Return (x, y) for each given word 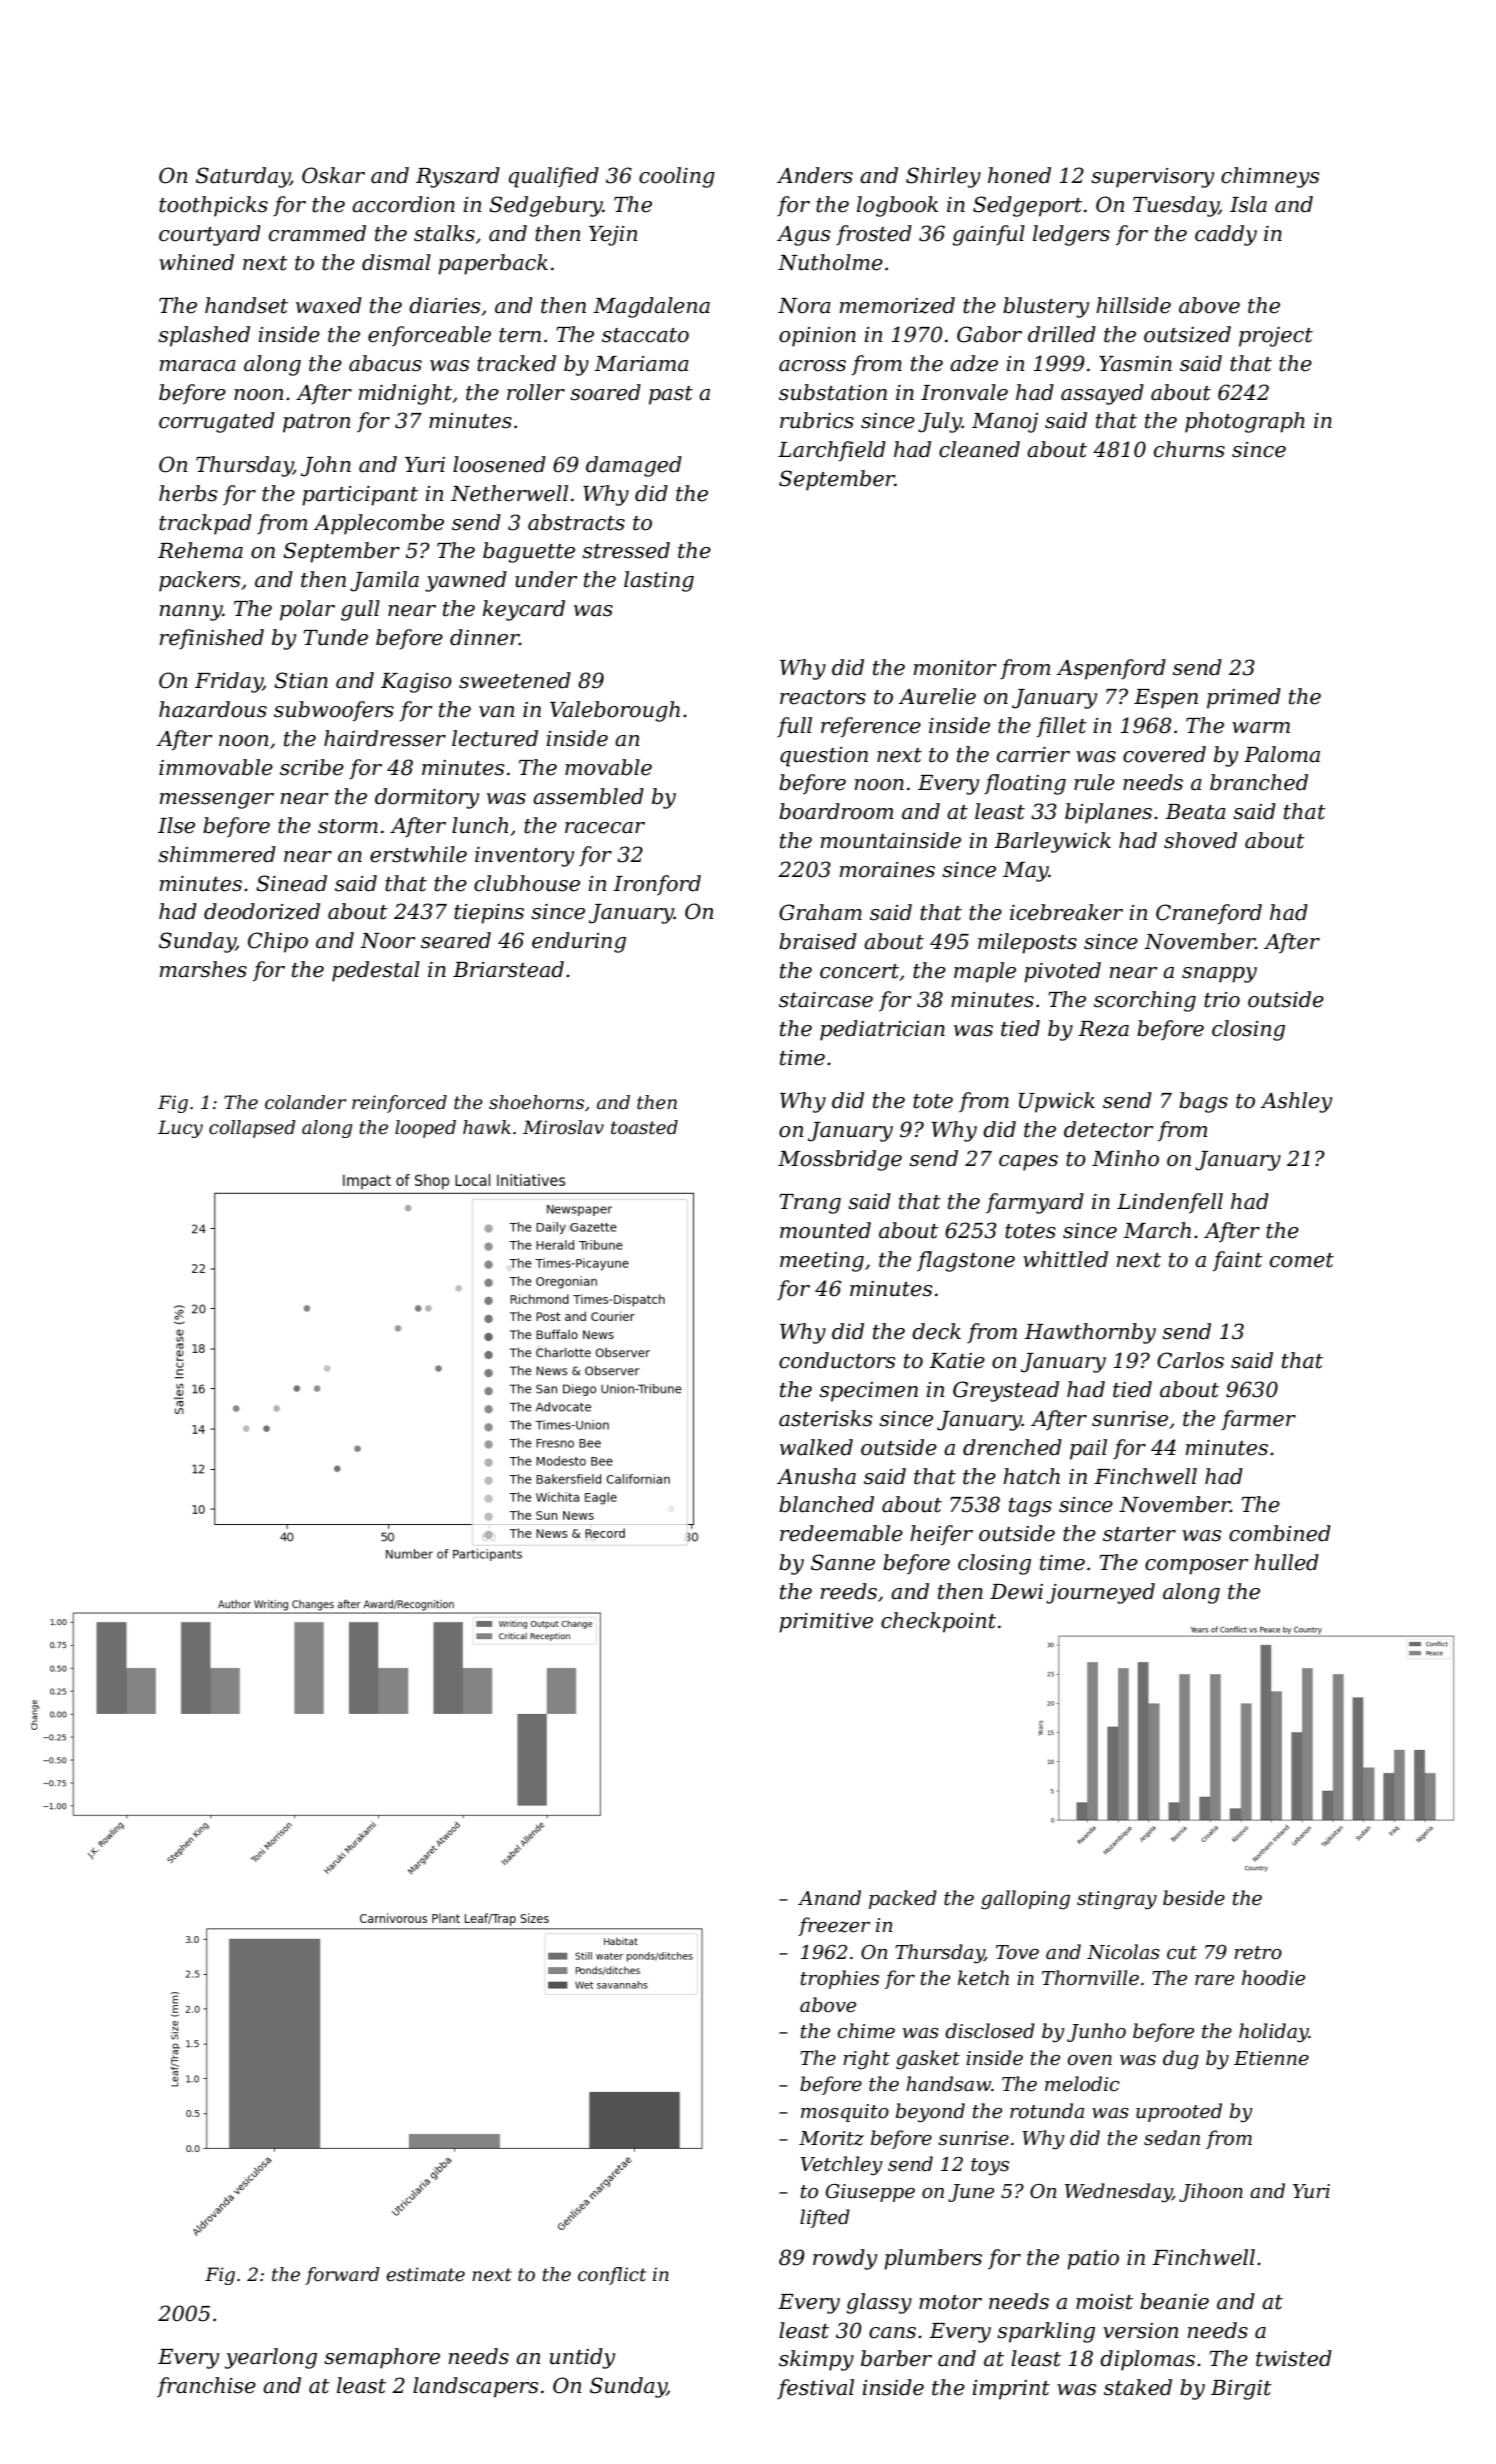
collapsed (252, 1129)
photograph (1245, 422)
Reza (1103, 1029)
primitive (826, 1623)
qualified (554, 177)
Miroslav (563, 1127)
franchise (206, 2387)
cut (1182, 1953)
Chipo (278, 942)
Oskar (333, 175)
